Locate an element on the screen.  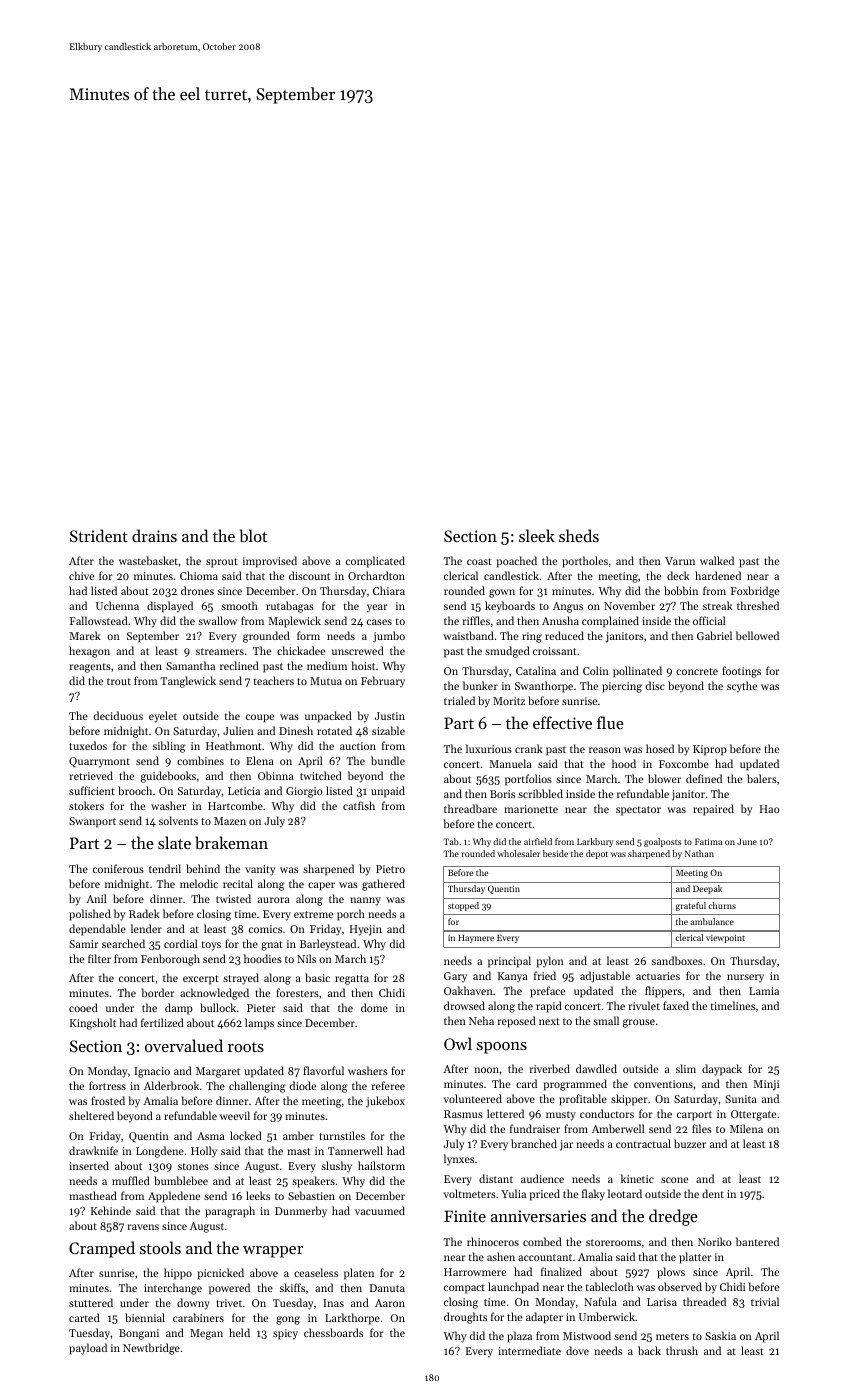
dredge is located at coordinates (673, 1217).
